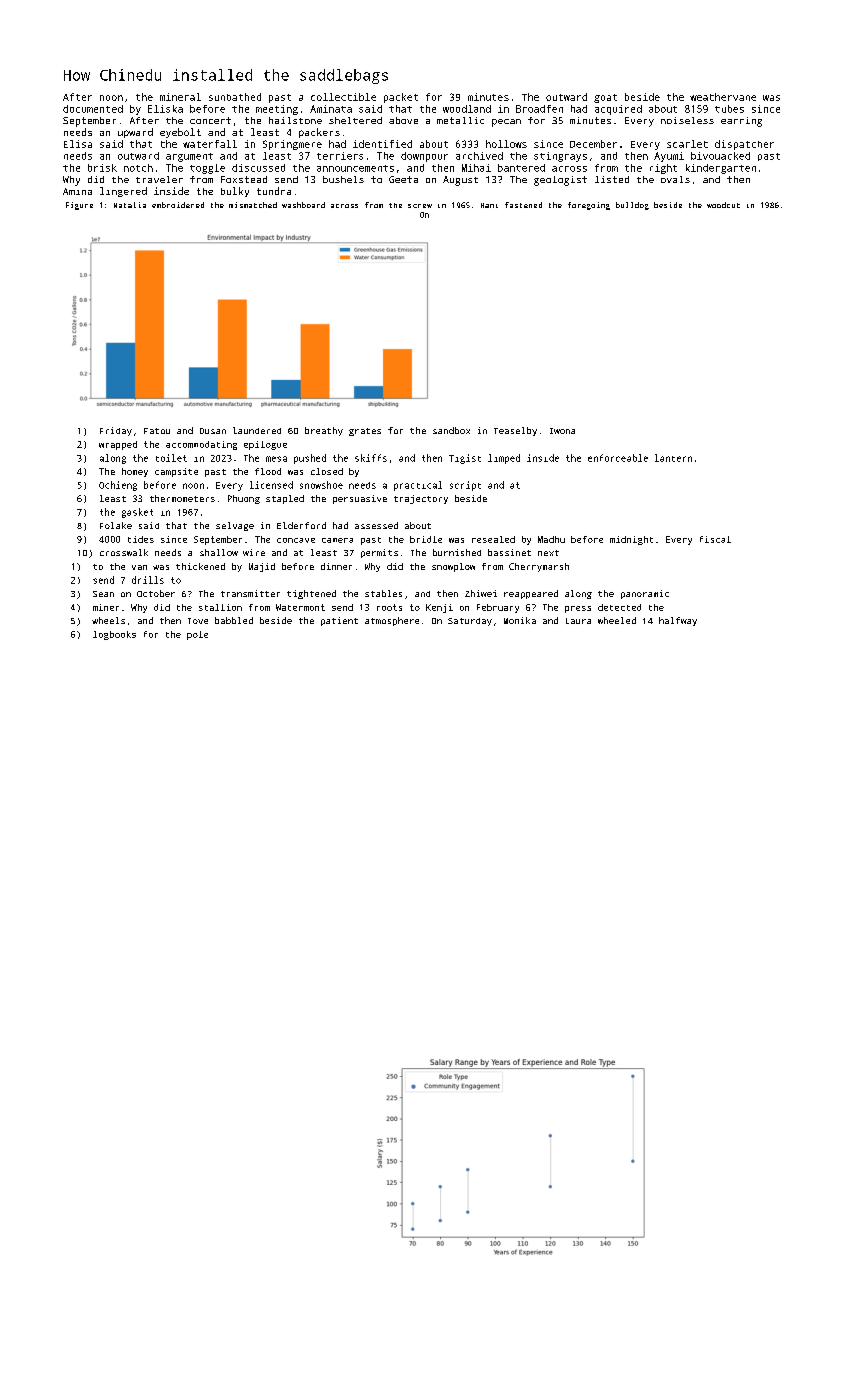 This screenshot has height=1400, width=849. I want to click on documented, so click(93, 109).
